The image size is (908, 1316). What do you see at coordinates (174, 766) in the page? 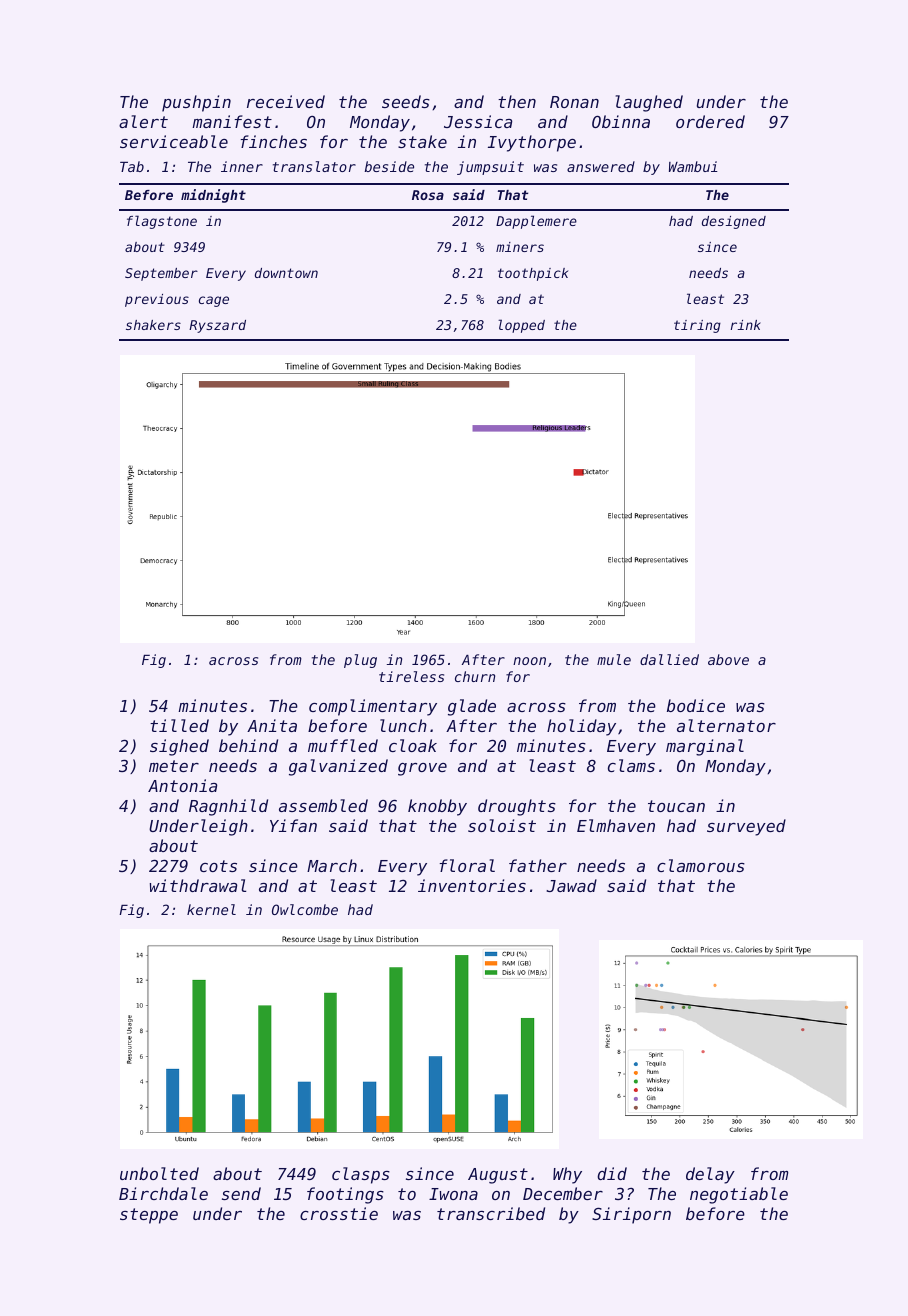
I see `meter` at bounding box center [174, 766].
